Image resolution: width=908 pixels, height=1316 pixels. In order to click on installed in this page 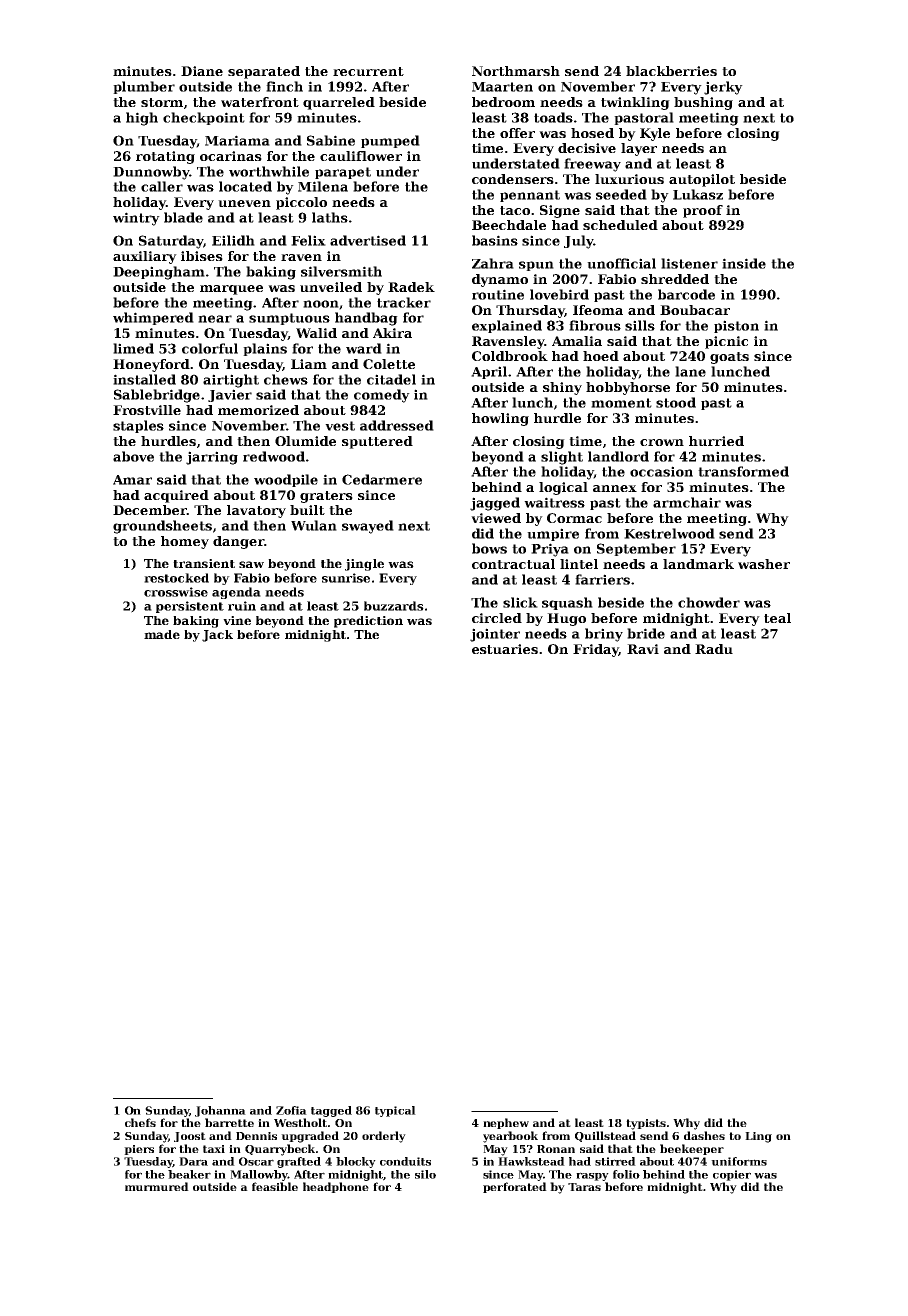, I will do `click(144, 379)`.
